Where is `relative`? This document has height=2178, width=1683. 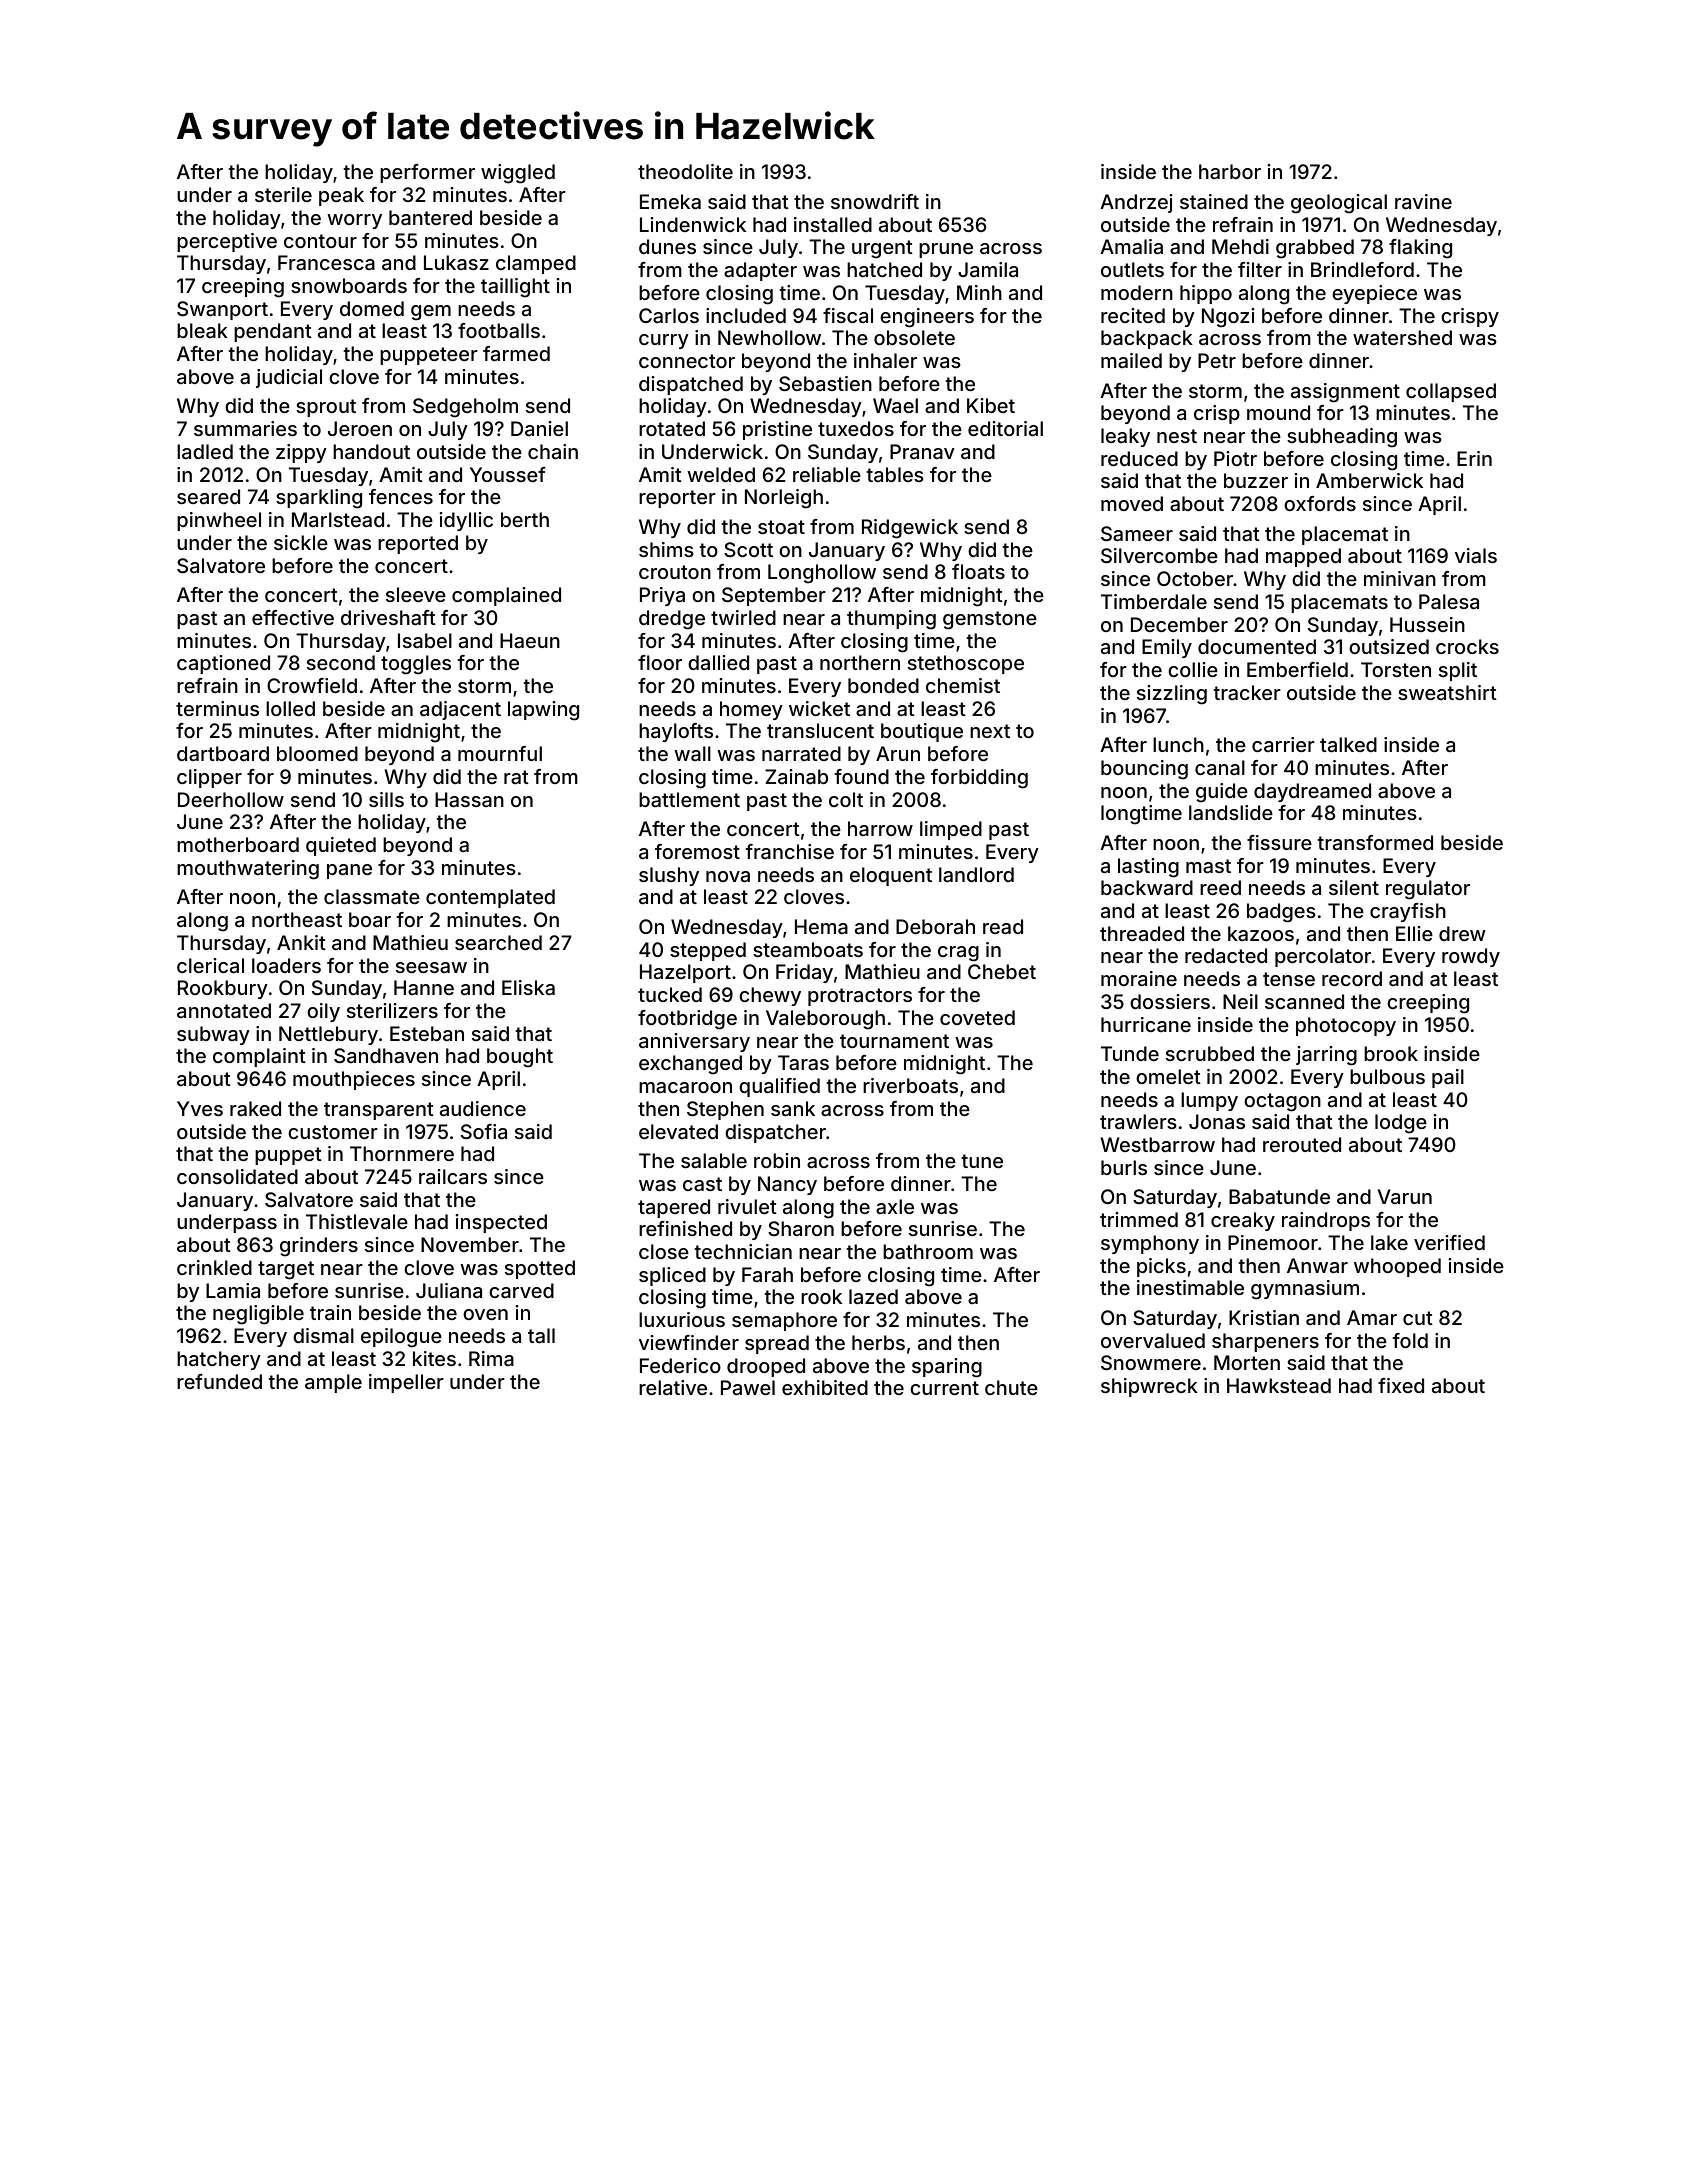
relative is located at coordinates (673, 1387).
